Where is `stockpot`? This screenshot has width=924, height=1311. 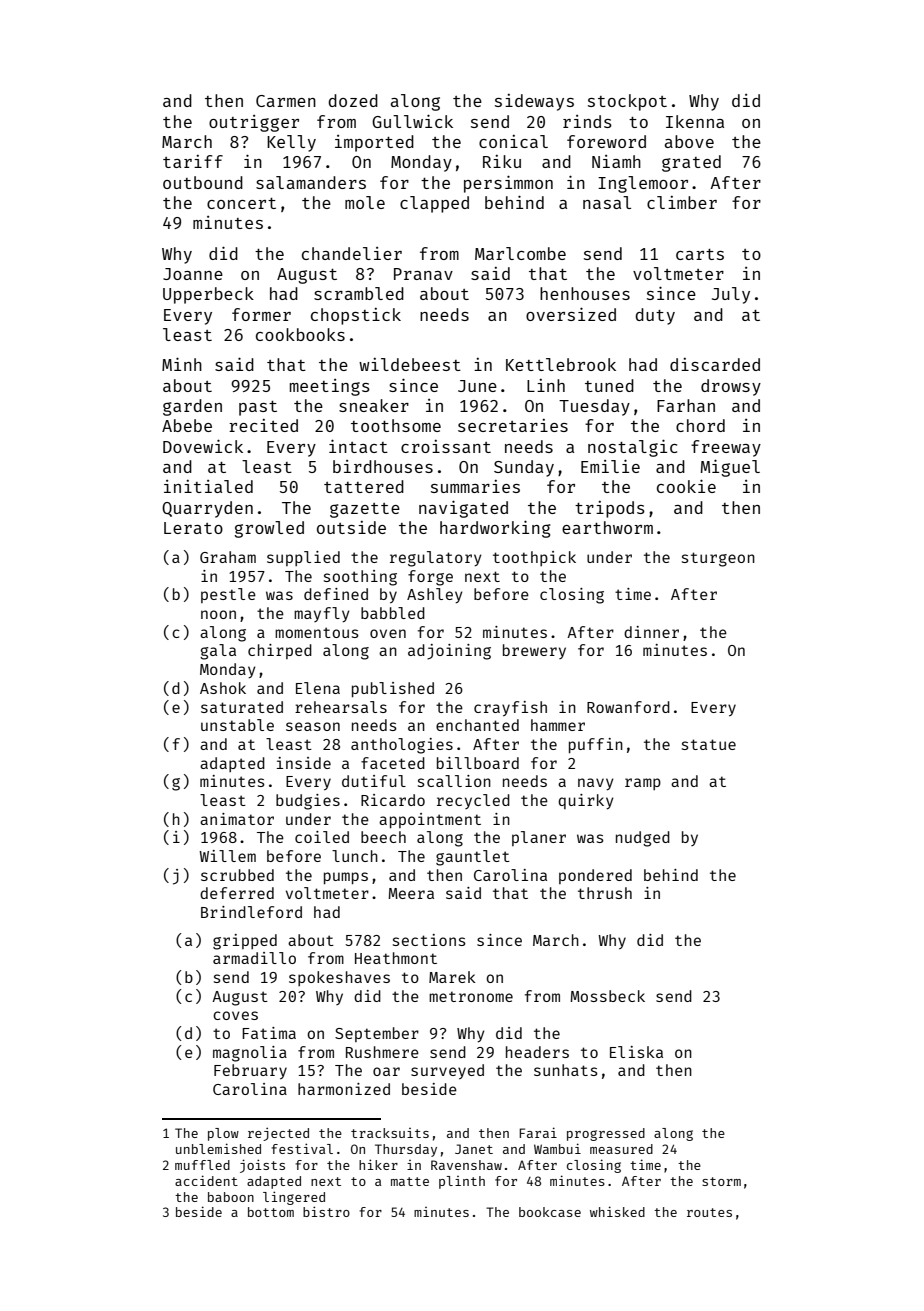
stockpot is located at coordinates (627, 102).
